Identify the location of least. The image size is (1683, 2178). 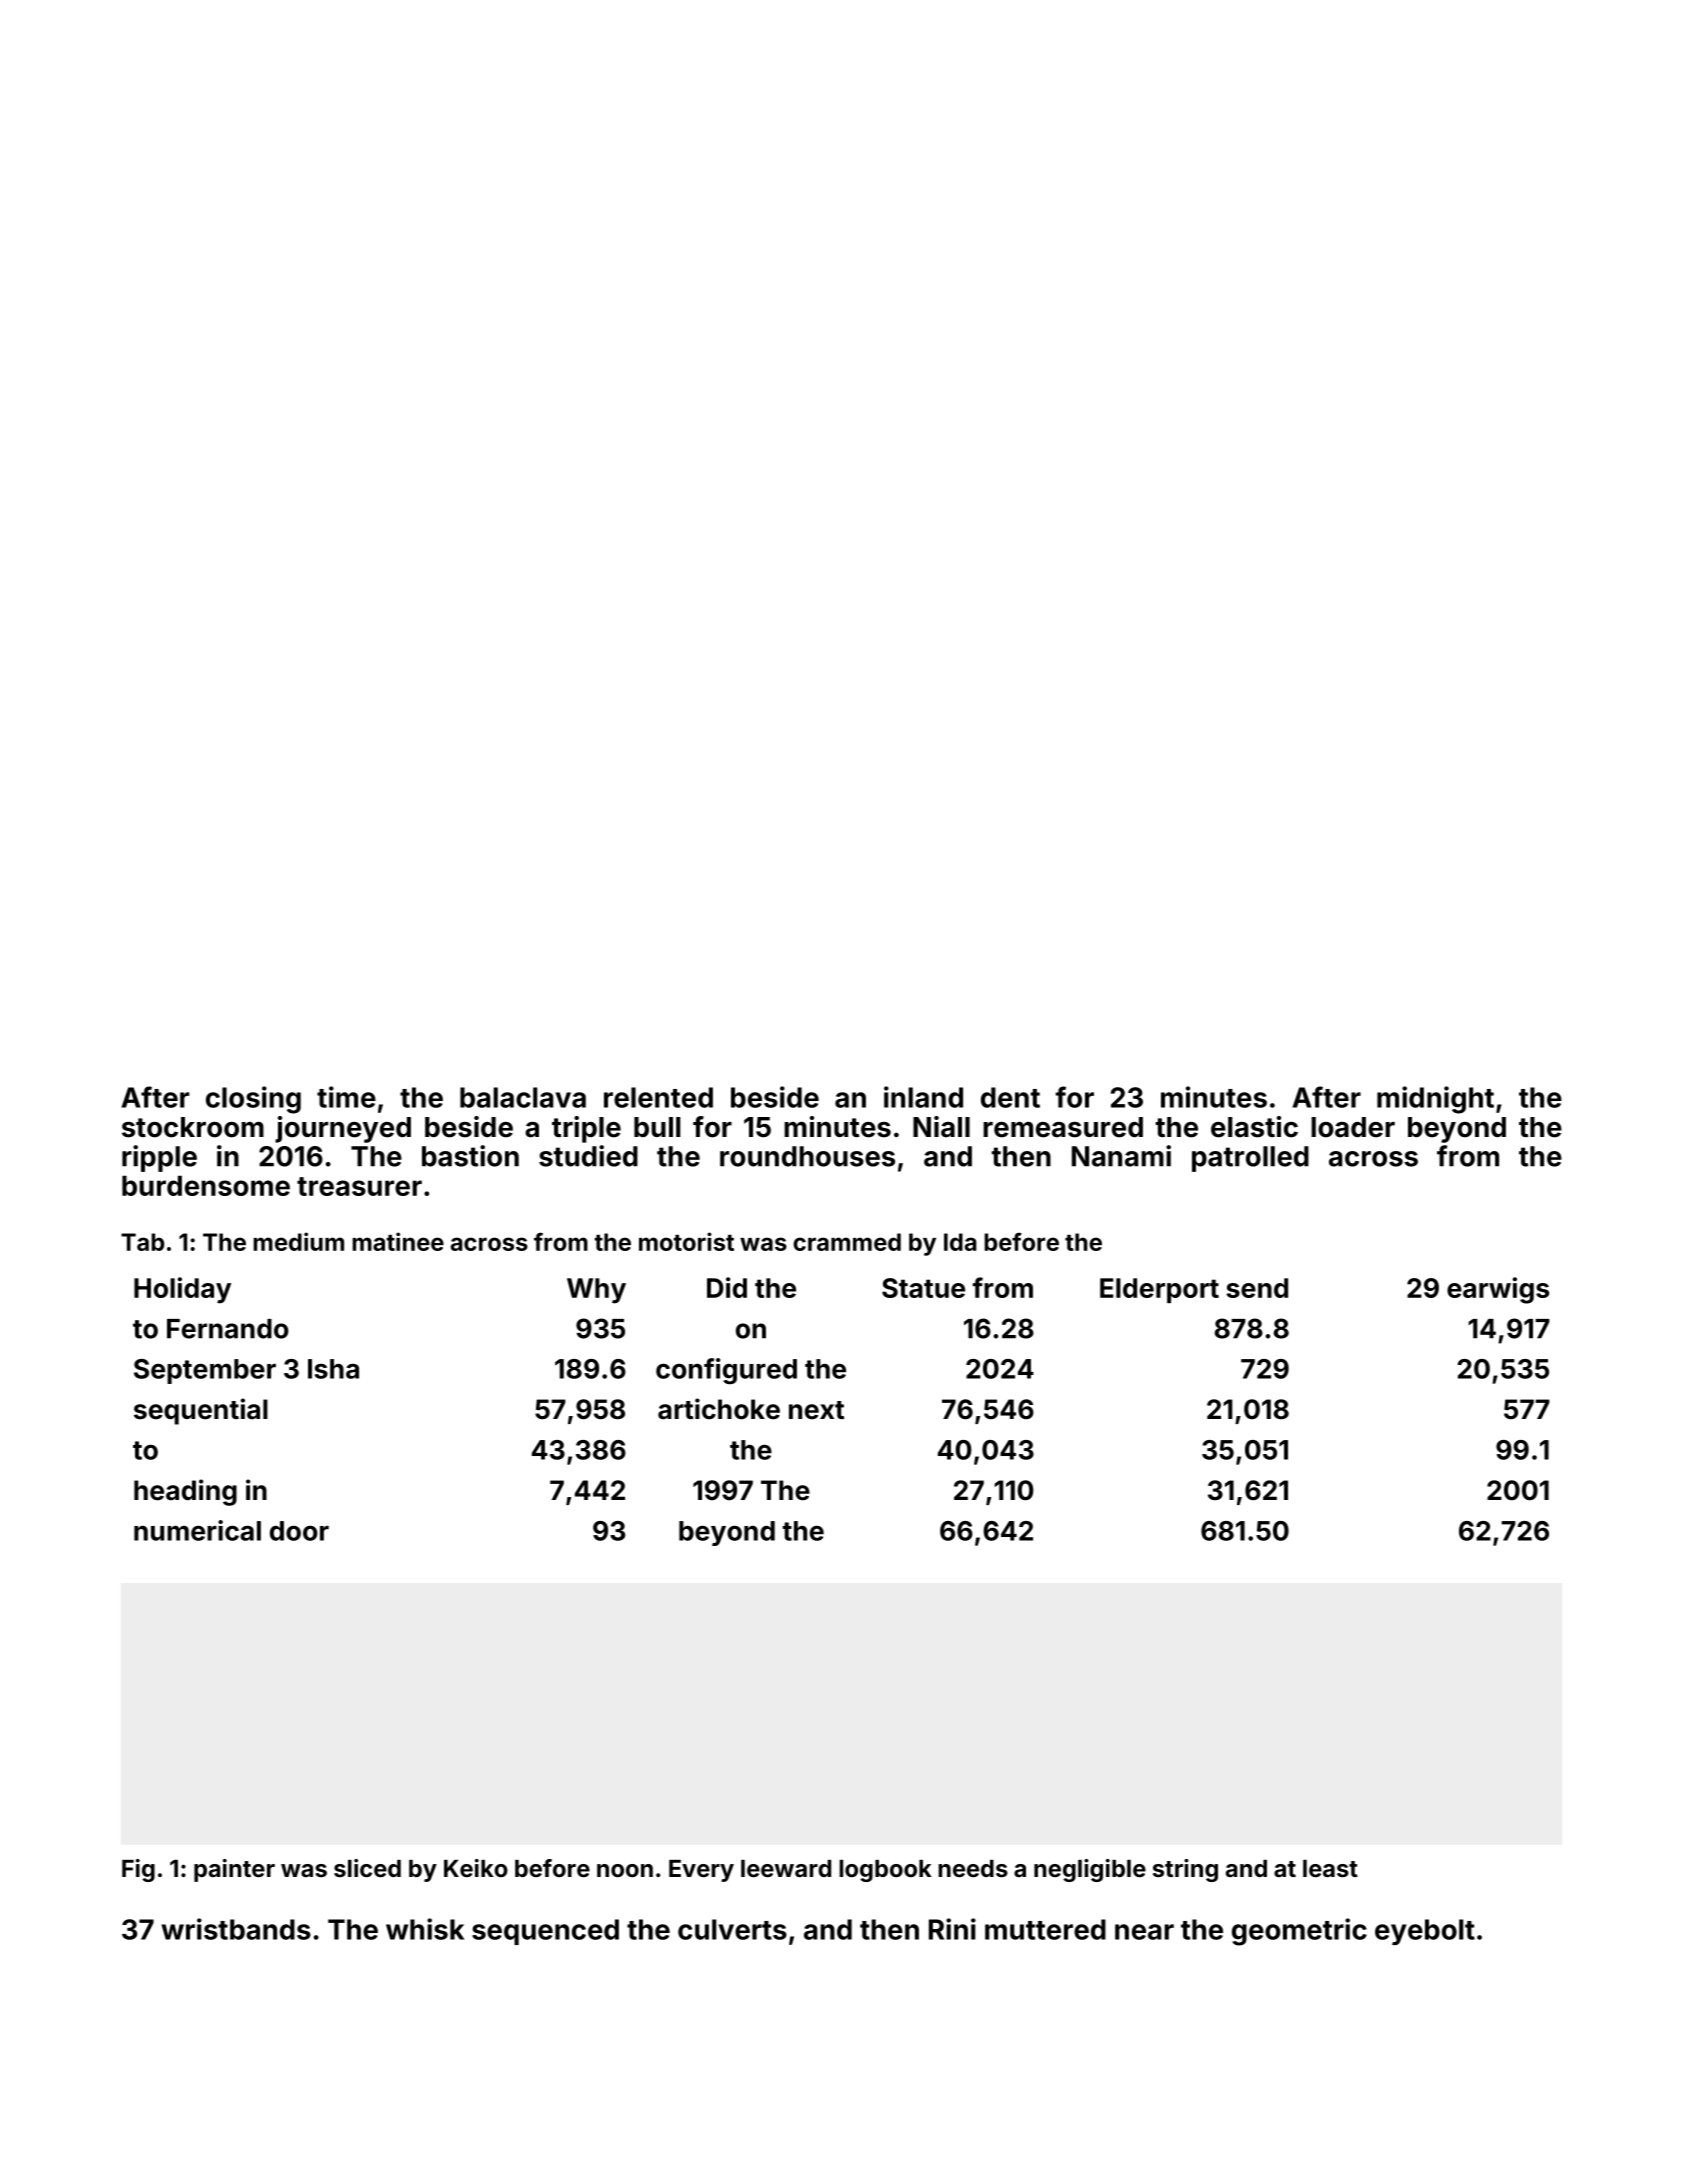
(1330, 1868).
